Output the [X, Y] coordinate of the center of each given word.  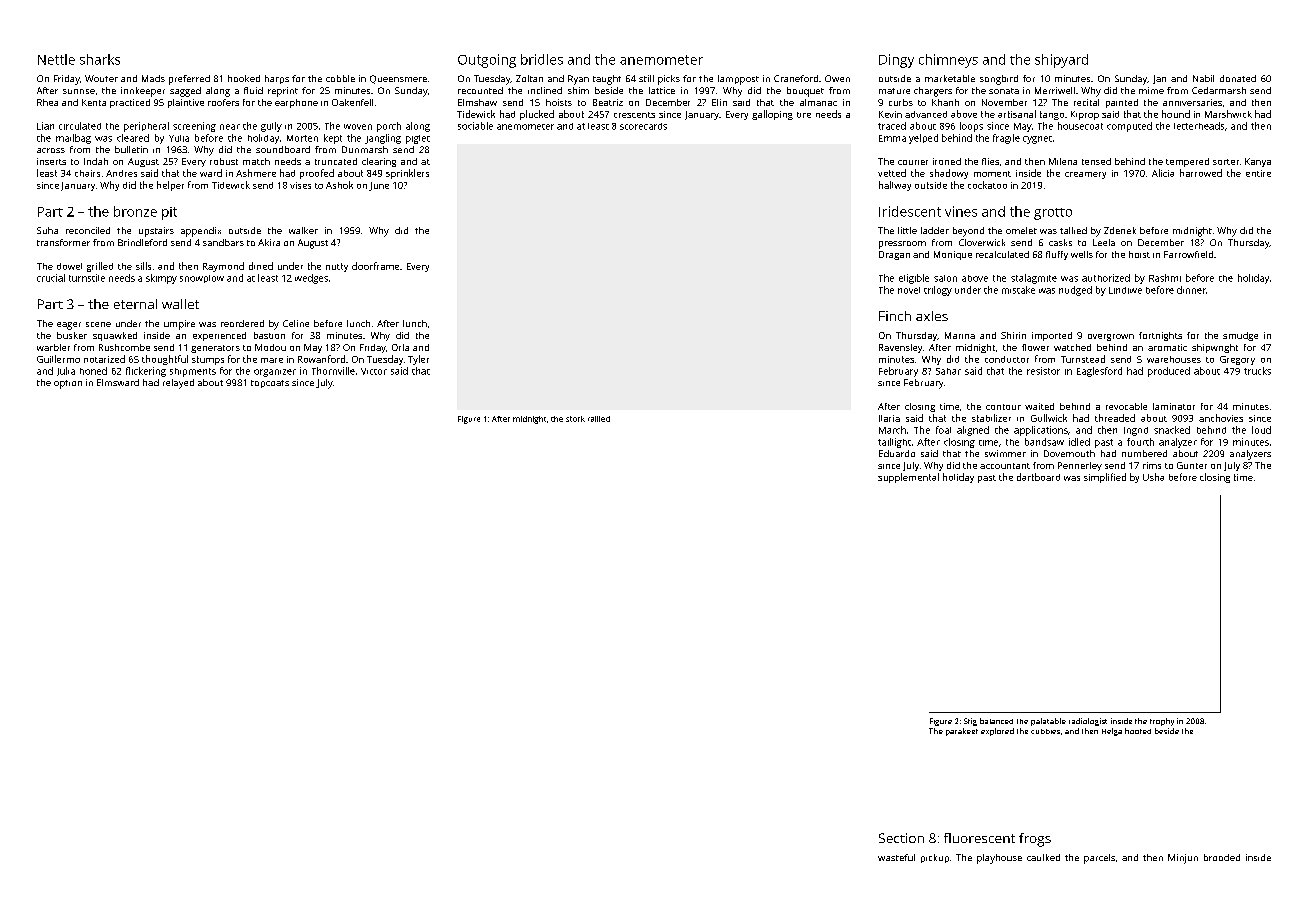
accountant [1005, 466]
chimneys [948, 61]
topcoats [270, 384]
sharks [100, 59]
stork [575, 419]
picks [669, 80]
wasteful [896, 857]
